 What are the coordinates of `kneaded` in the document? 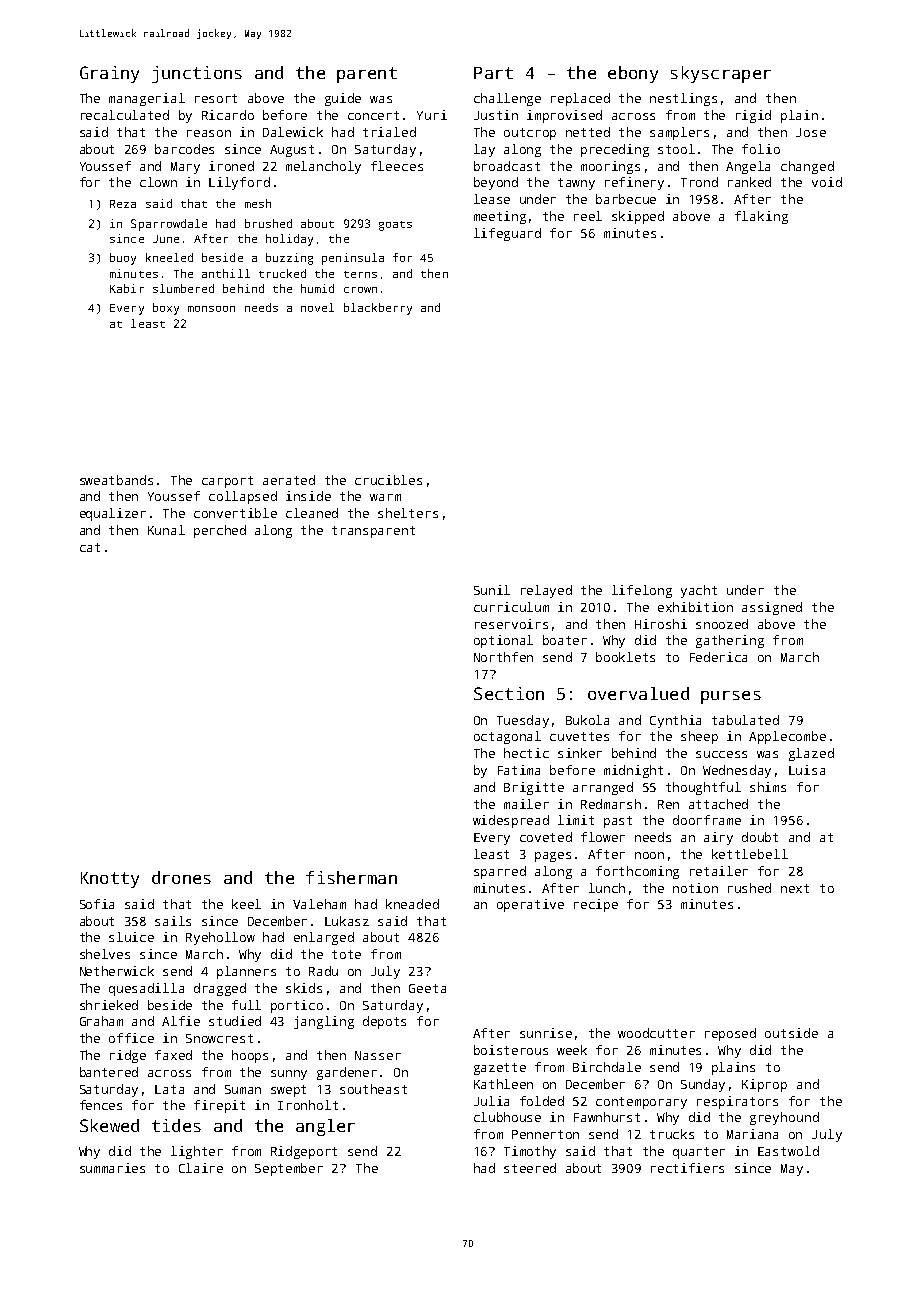 It's located at (412, 904).
